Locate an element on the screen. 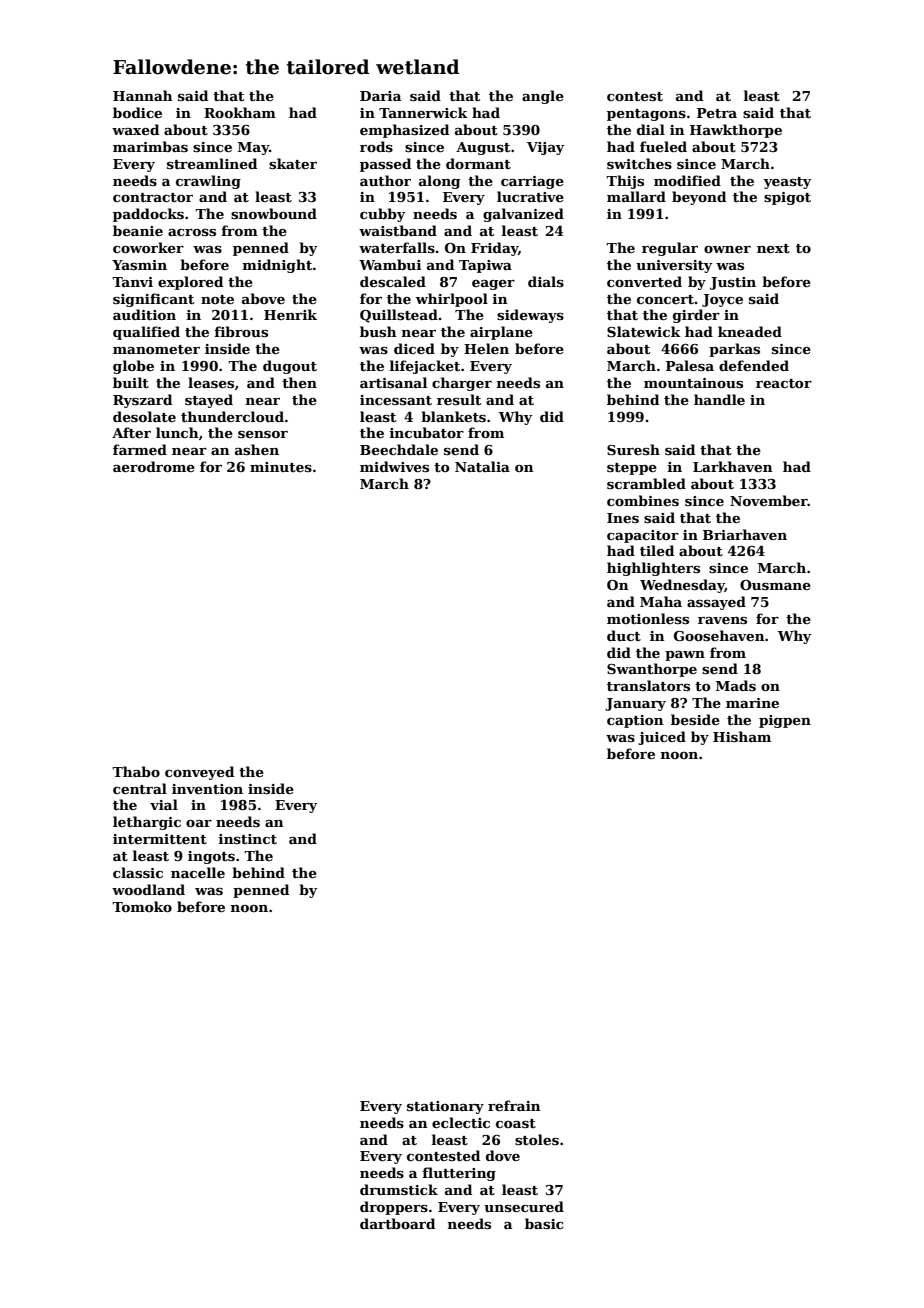 The width and height of the screenshot is (924, 1308). stationary is located at coordinates (445, 1107).
